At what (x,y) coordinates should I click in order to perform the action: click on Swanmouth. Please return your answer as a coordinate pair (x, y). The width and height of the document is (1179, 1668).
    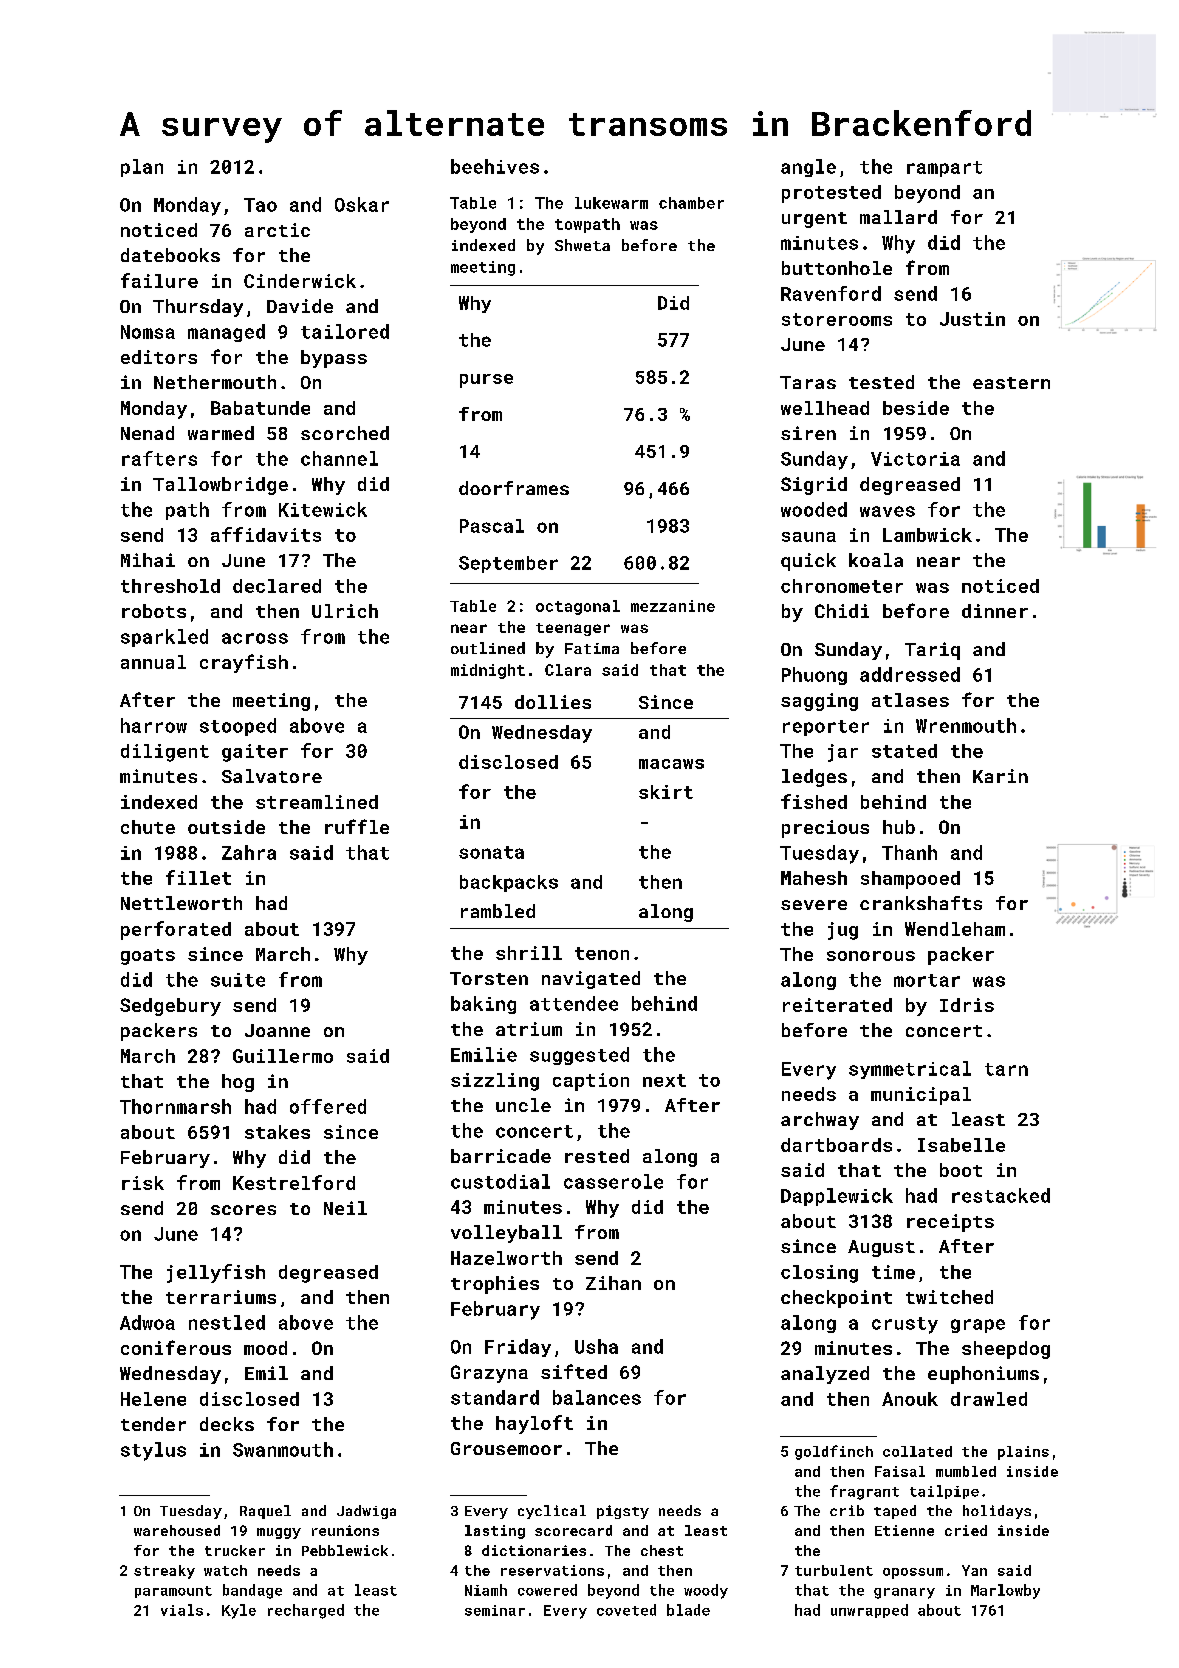
    Looking at the image, I should click on (283, 1449).
